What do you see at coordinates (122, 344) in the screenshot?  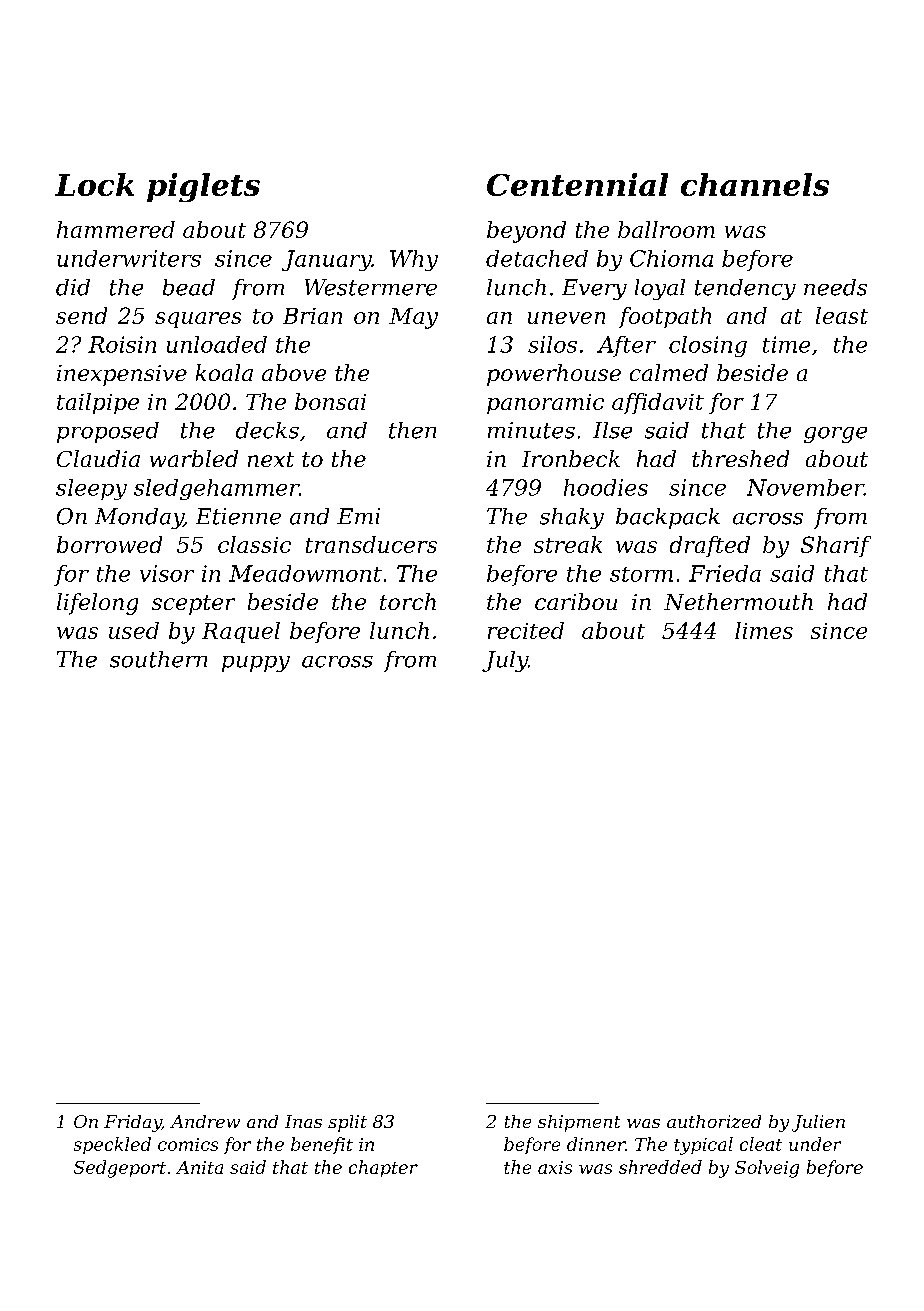 I see `Roisin` at bounding box center [122, 344].
